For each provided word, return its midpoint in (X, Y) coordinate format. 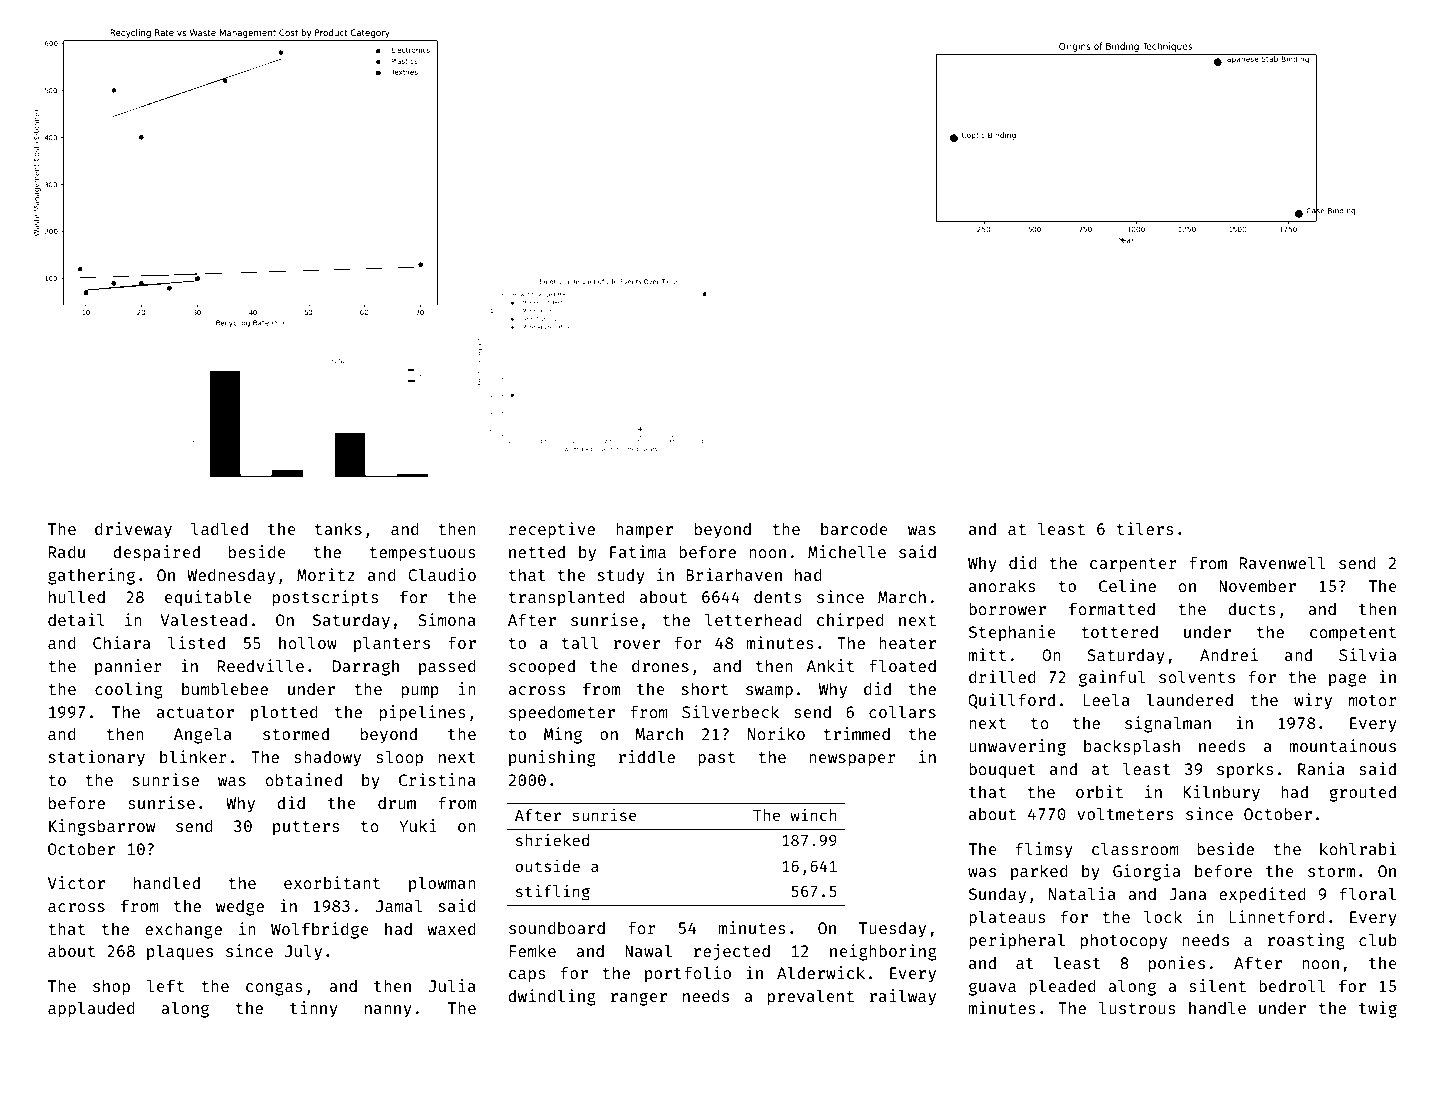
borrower (1007, 608)
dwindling (552, 997)
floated (902, 665)
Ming (563, 735)
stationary (97, 758)
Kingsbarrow (102, 827)
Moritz (326, 574)
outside (547, 866)
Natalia (1082, 893)
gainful (1112, 678)
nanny (388, 1011)
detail (76, 619)
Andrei (1229, 654)
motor (1373, 700)
